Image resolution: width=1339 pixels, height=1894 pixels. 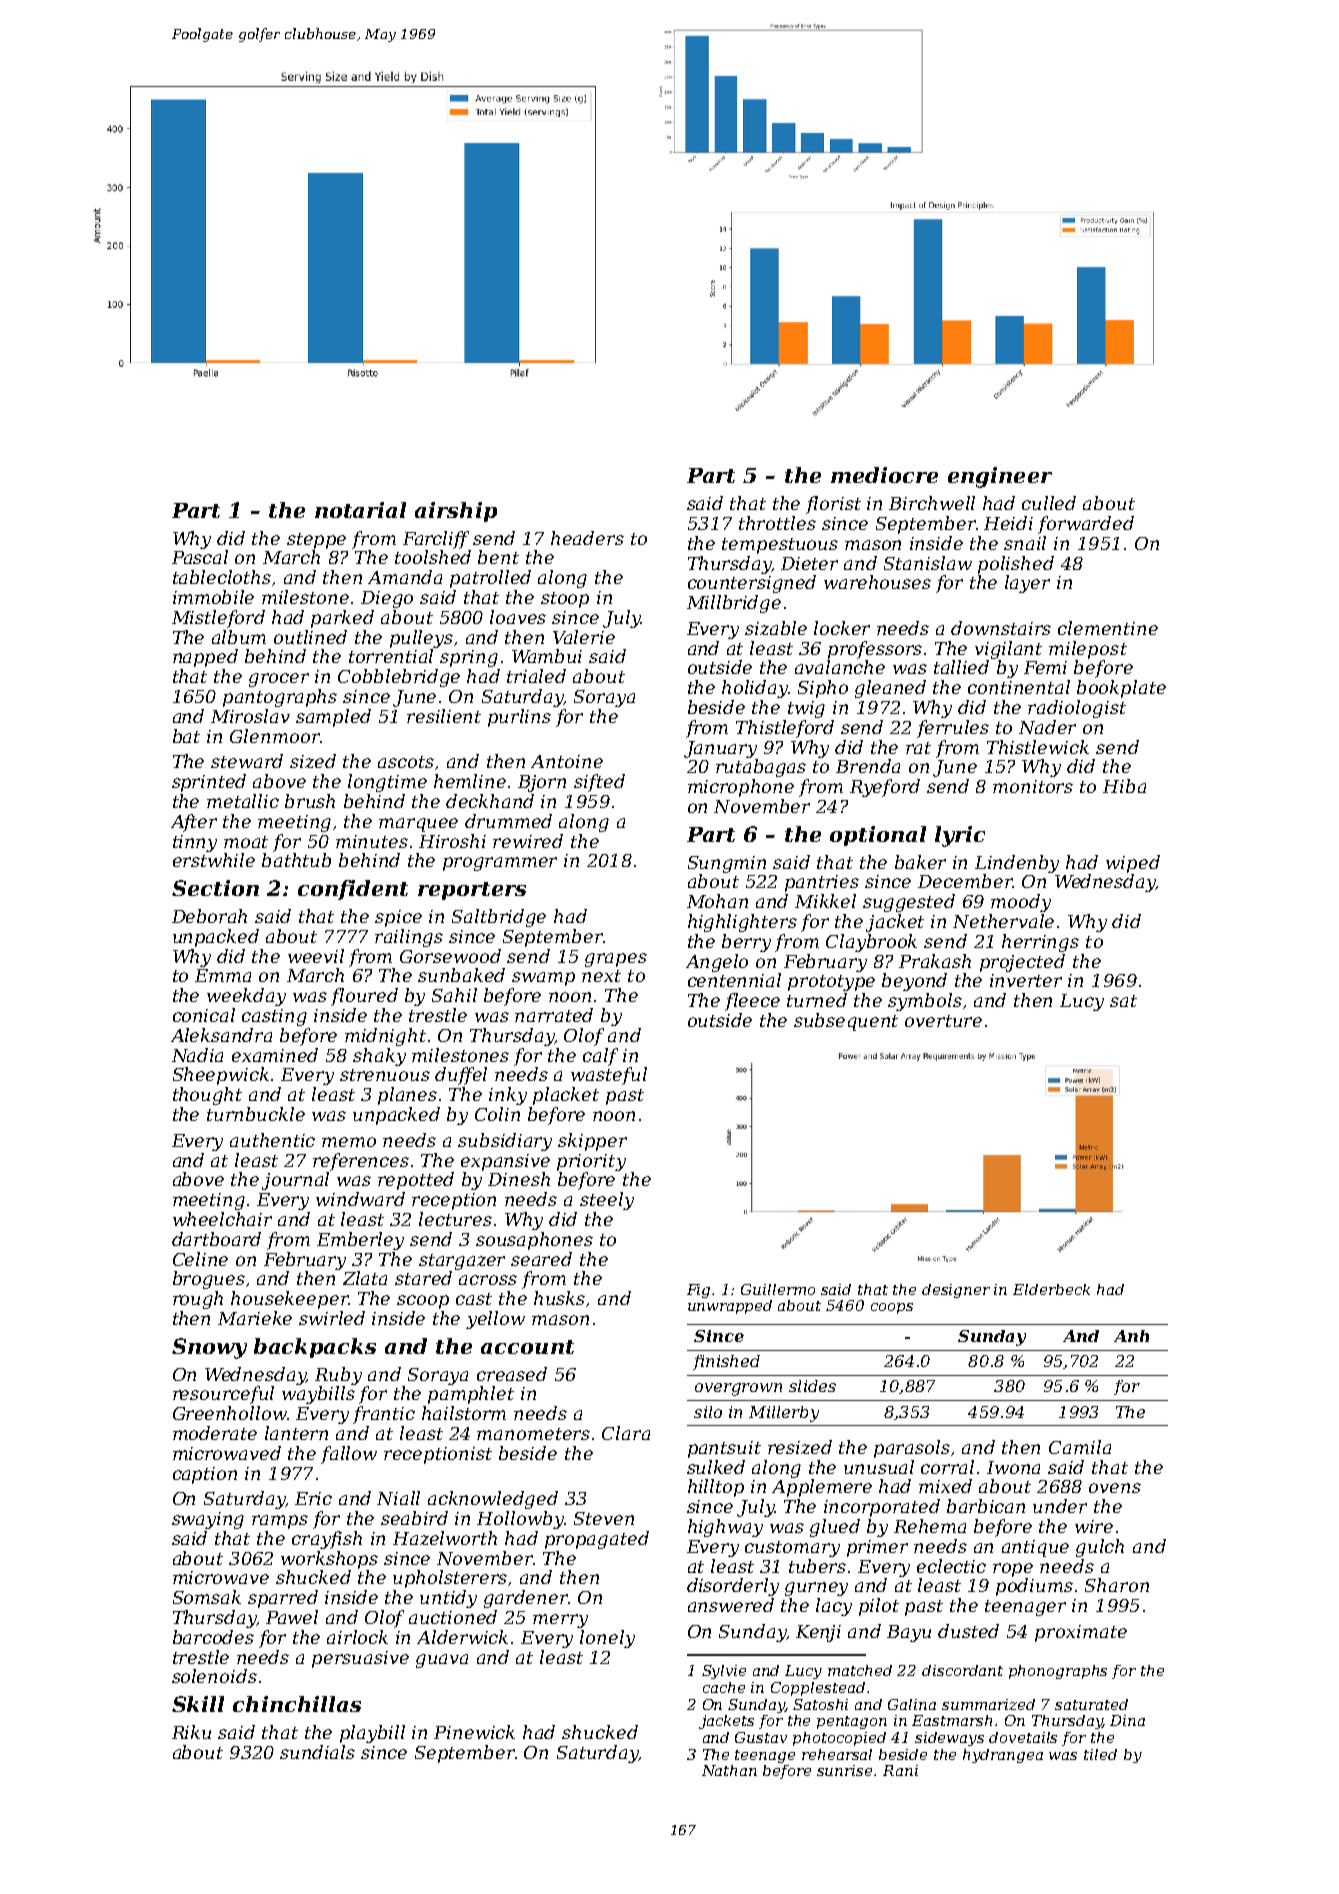 I want to click on coops, so click(x=892, y=1308).
